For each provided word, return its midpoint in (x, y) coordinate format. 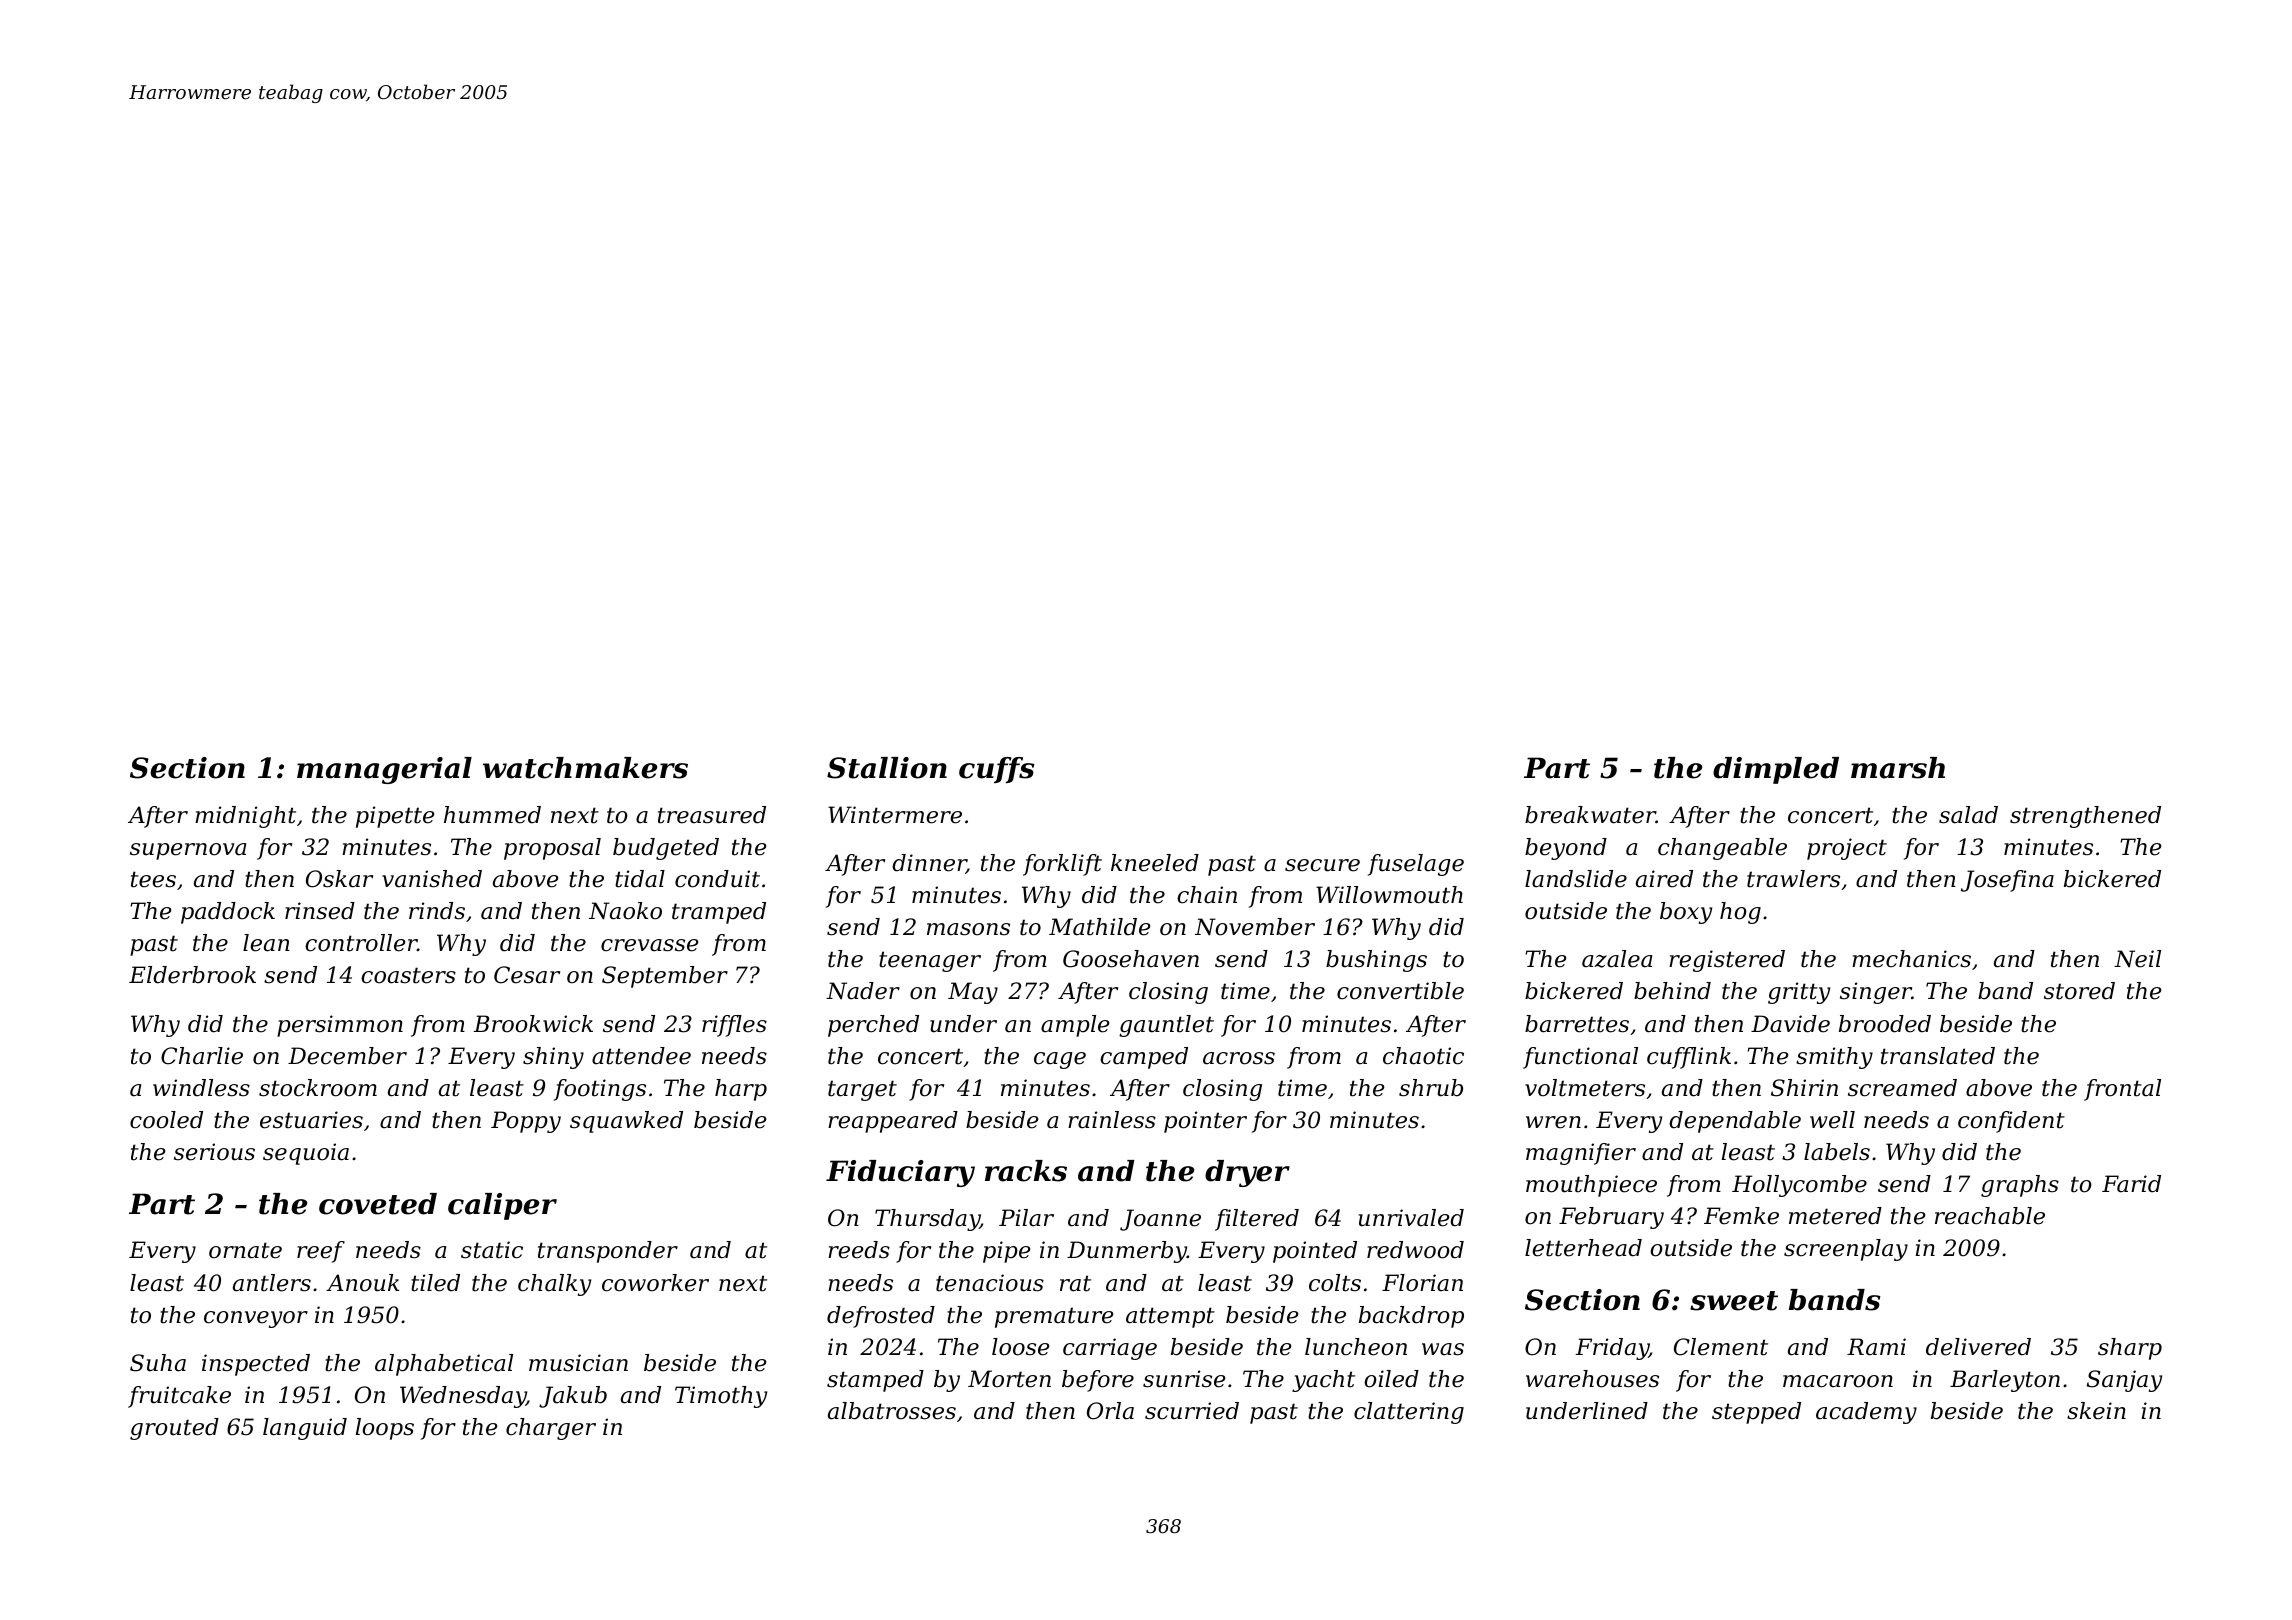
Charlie (202, 1056)
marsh (1898, 768)
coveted (378, 1204)
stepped (1756, 1413)
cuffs (997, 770)
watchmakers (585, 768)
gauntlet (1166, 1026)
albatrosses (892, 1411)
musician (578, 1363)
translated (1938, 1056)
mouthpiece (1591, 1186)
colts (1335, 1283)
